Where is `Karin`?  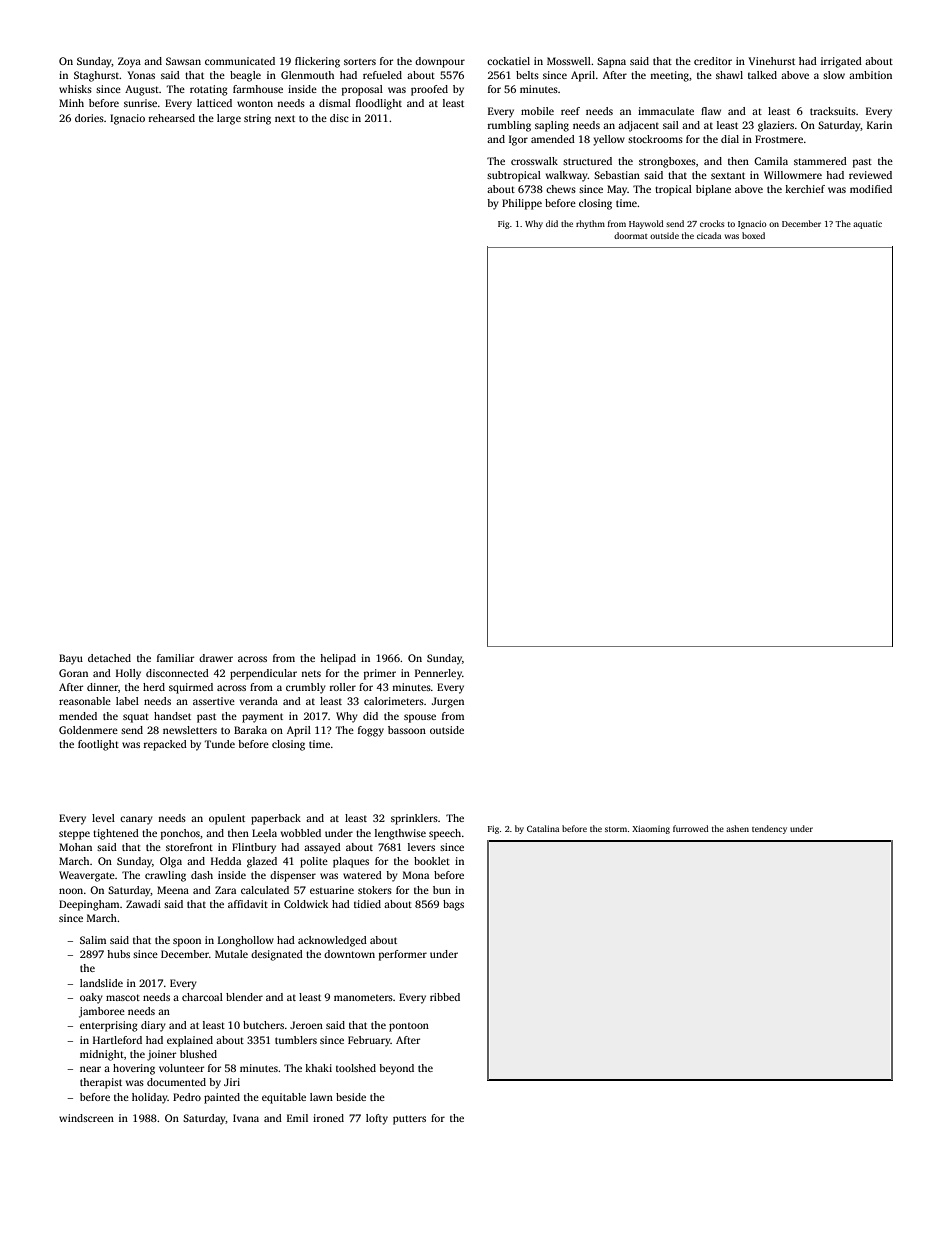 Karin is located at coordinates (879, 125).
